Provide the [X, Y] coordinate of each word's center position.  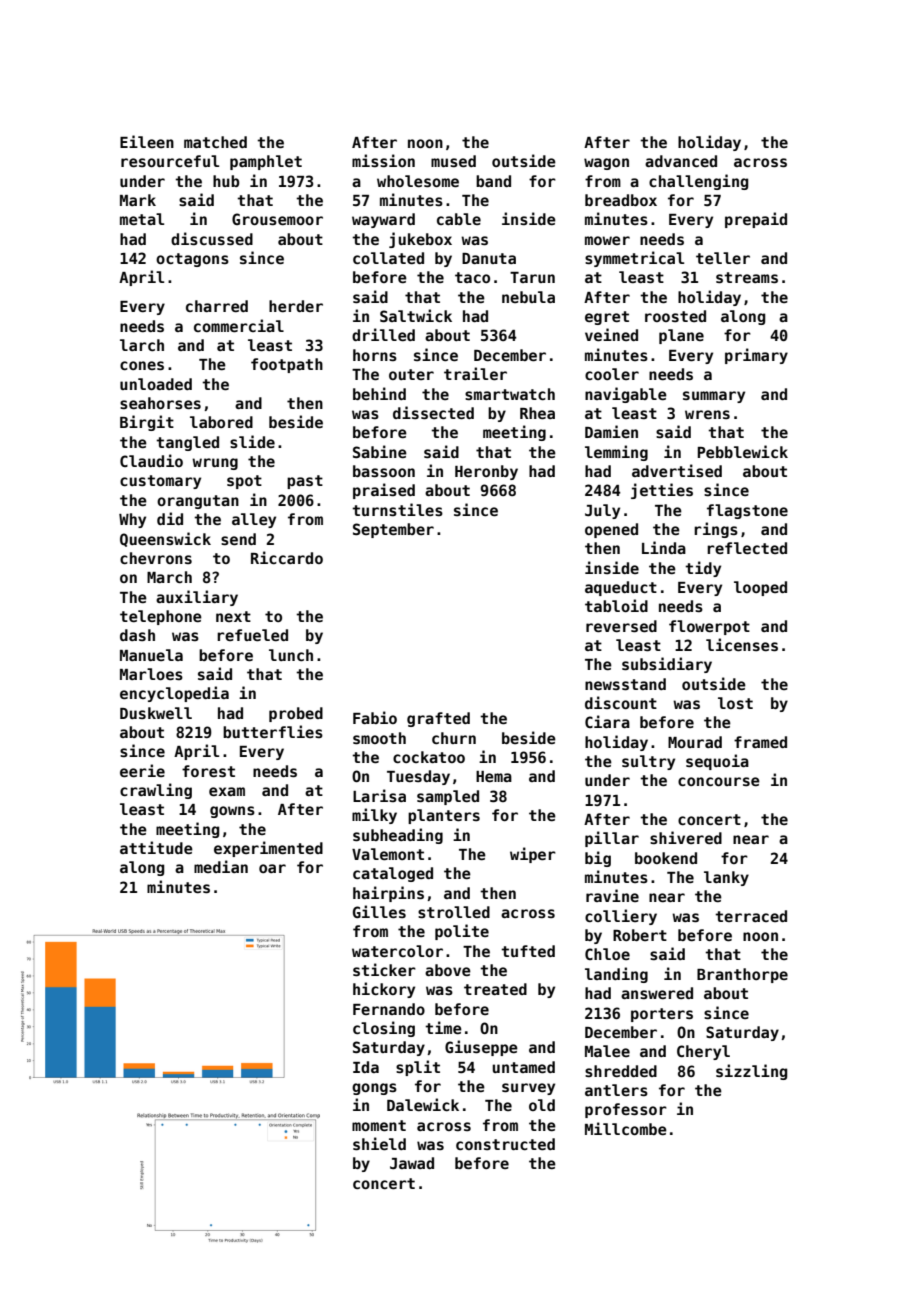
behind [379, 393]
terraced [751, 916]
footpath [287, 365]
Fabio [375, 717]
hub [226, 181]
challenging [698, 182]
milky [374, 816]
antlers [616, 1090]
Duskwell [156, 713]
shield [379, 1143]
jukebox [420, 240]
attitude [156, 847]
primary [756, 356]
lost [735, 703]
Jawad [412, 1163]
